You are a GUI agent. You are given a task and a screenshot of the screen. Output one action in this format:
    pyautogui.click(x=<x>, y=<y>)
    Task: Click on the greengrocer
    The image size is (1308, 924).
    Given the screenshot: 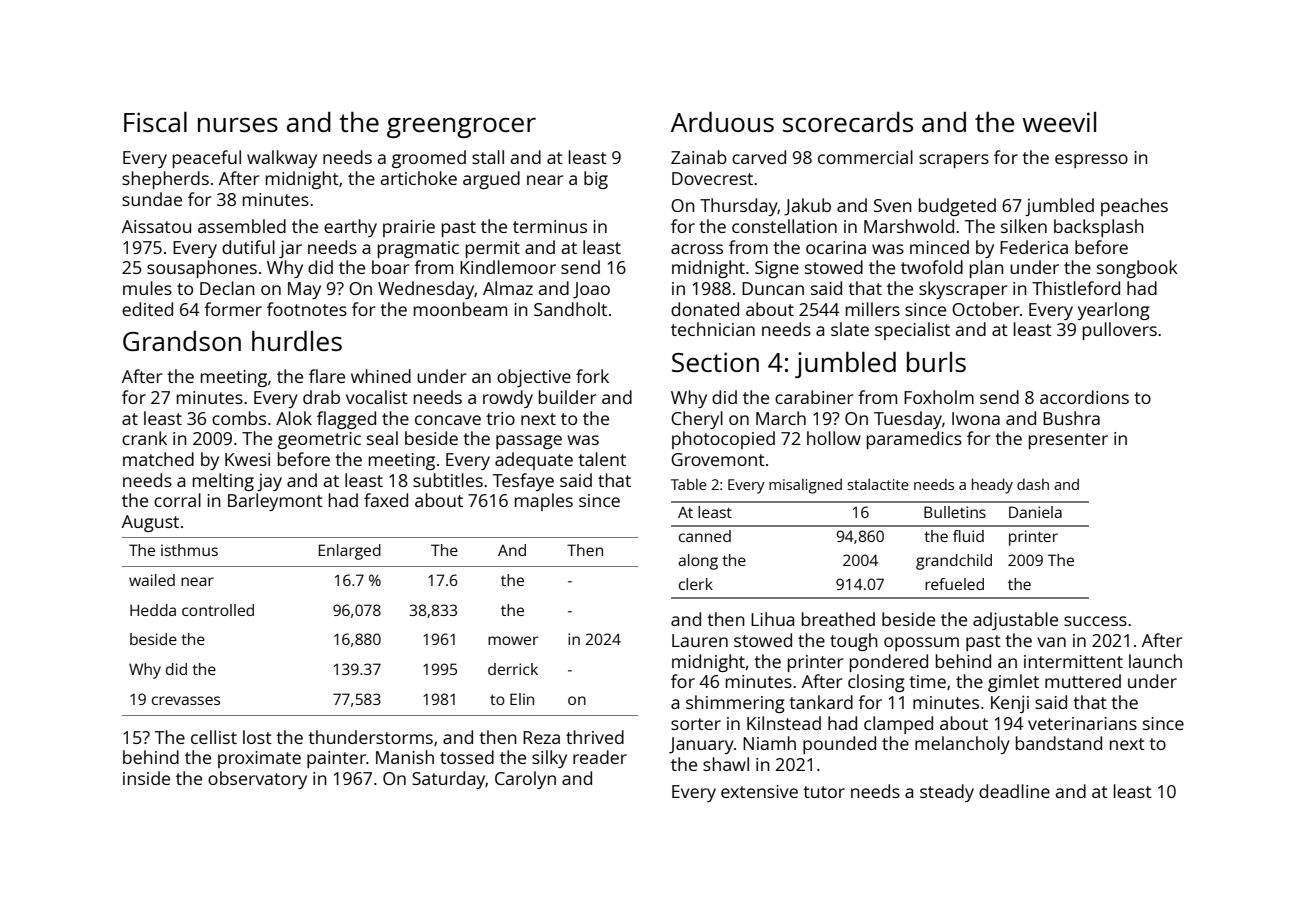 What is the action you would take?
    pyautogui.click(x=461, y=128)
